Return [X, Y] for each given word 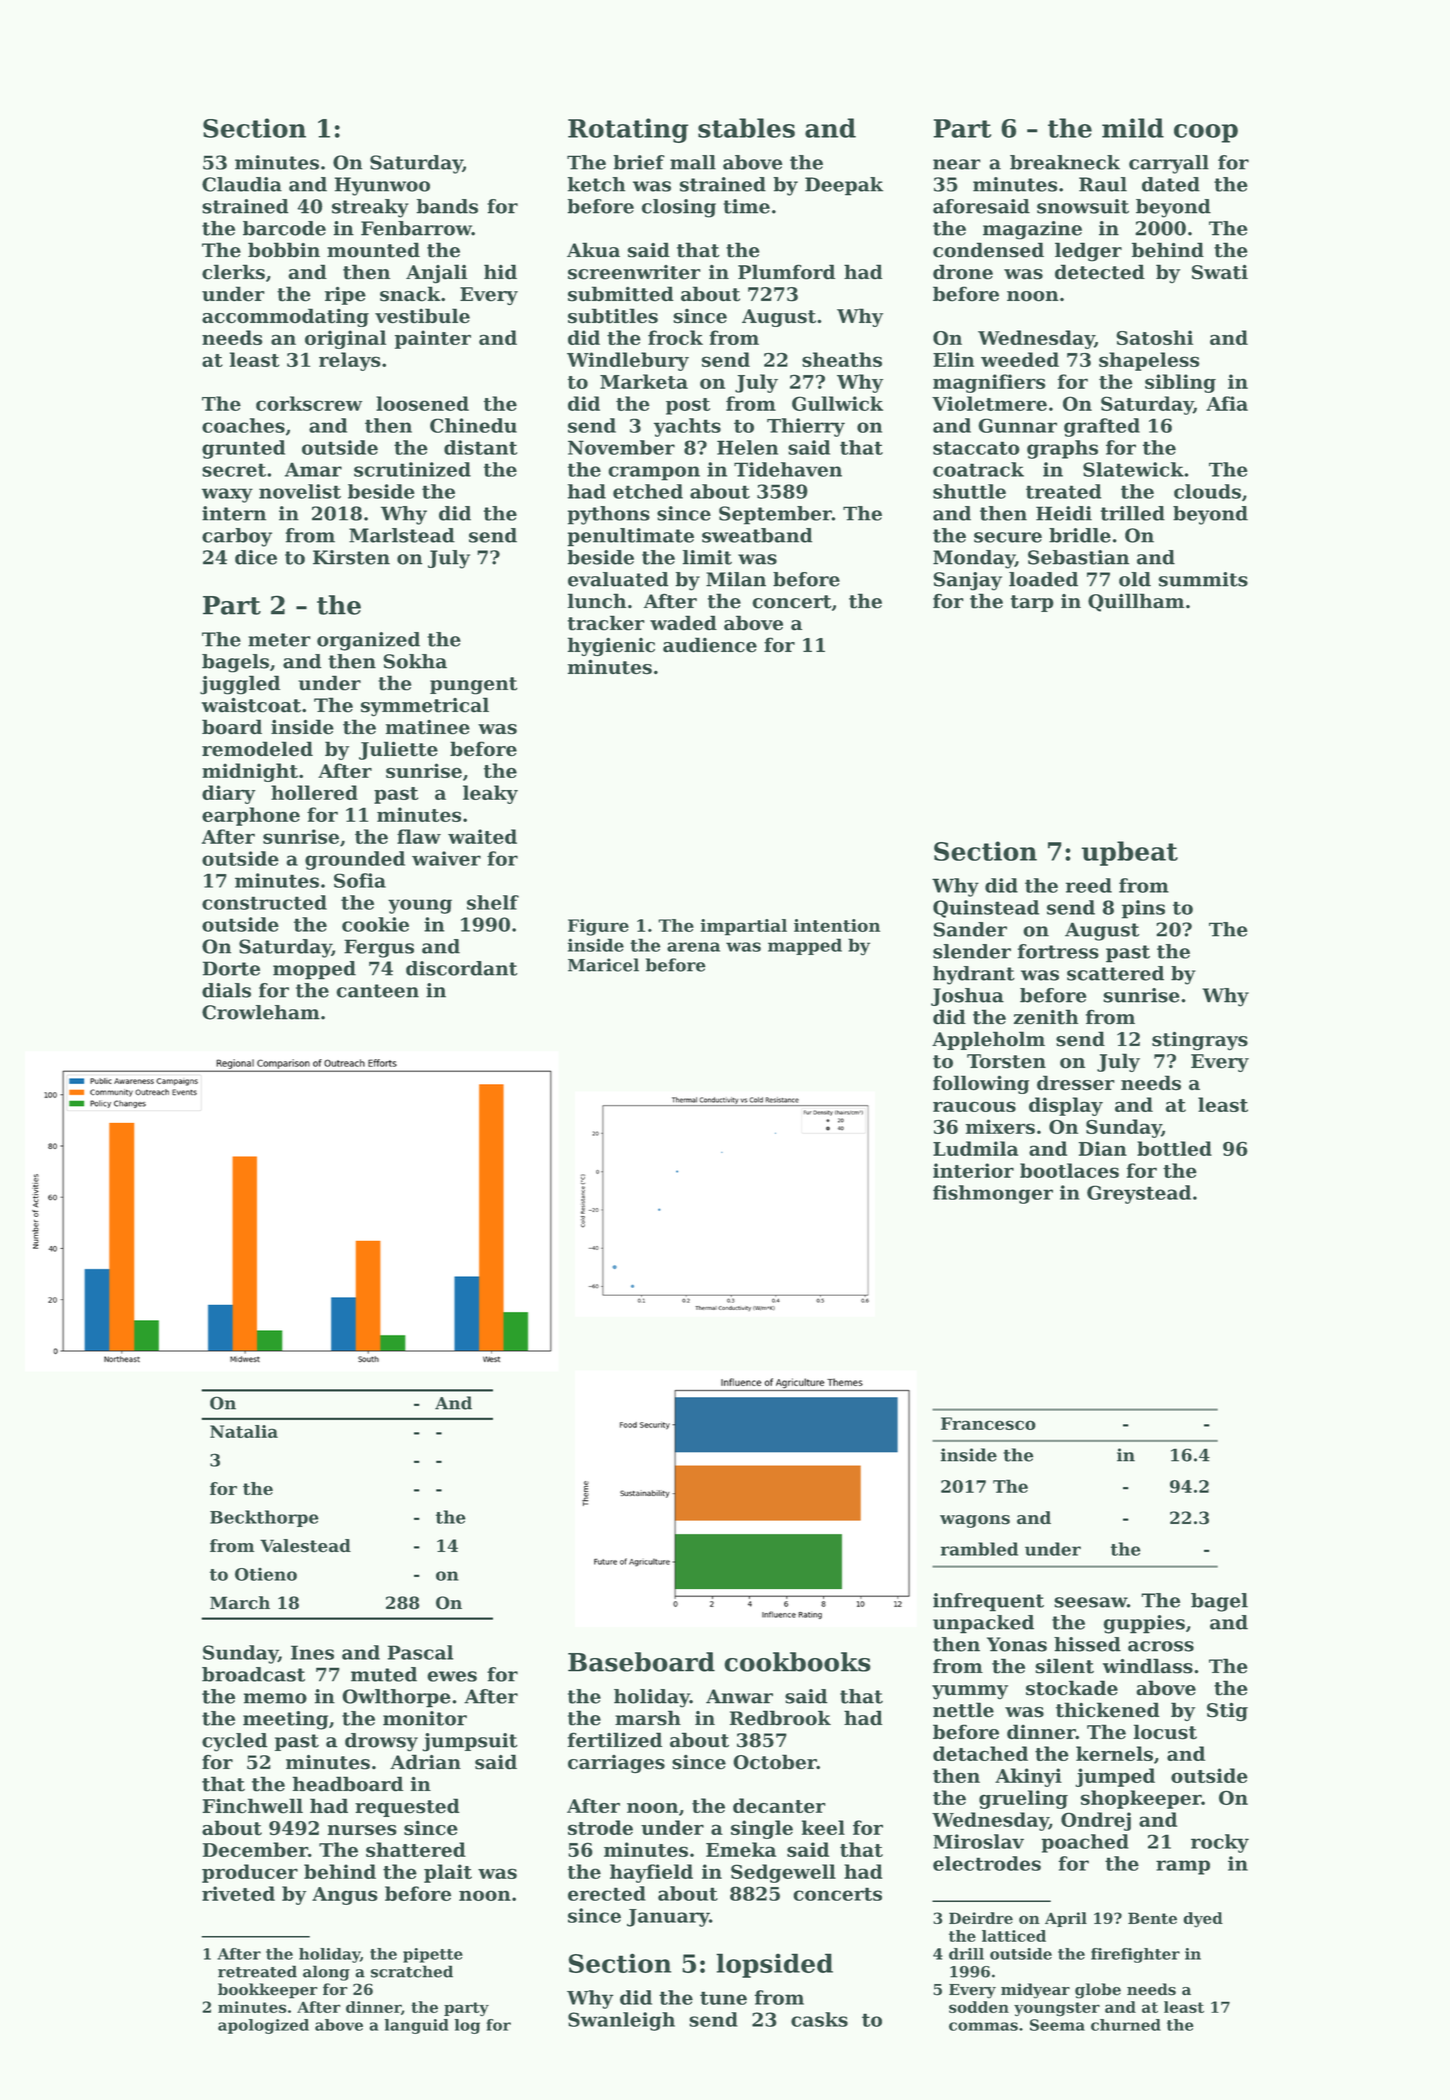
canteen [377, 991]
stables [746, 128]
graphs [1062, 449]
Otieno [266, 1574]
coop [1206, 133]
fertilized [615, 1740]
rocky [1220, 1843]
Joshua [967, 997]
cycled [234, 1742]
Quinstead [986, 909]
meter [279, 640]
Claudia [242, 184]
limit [707, 557]
